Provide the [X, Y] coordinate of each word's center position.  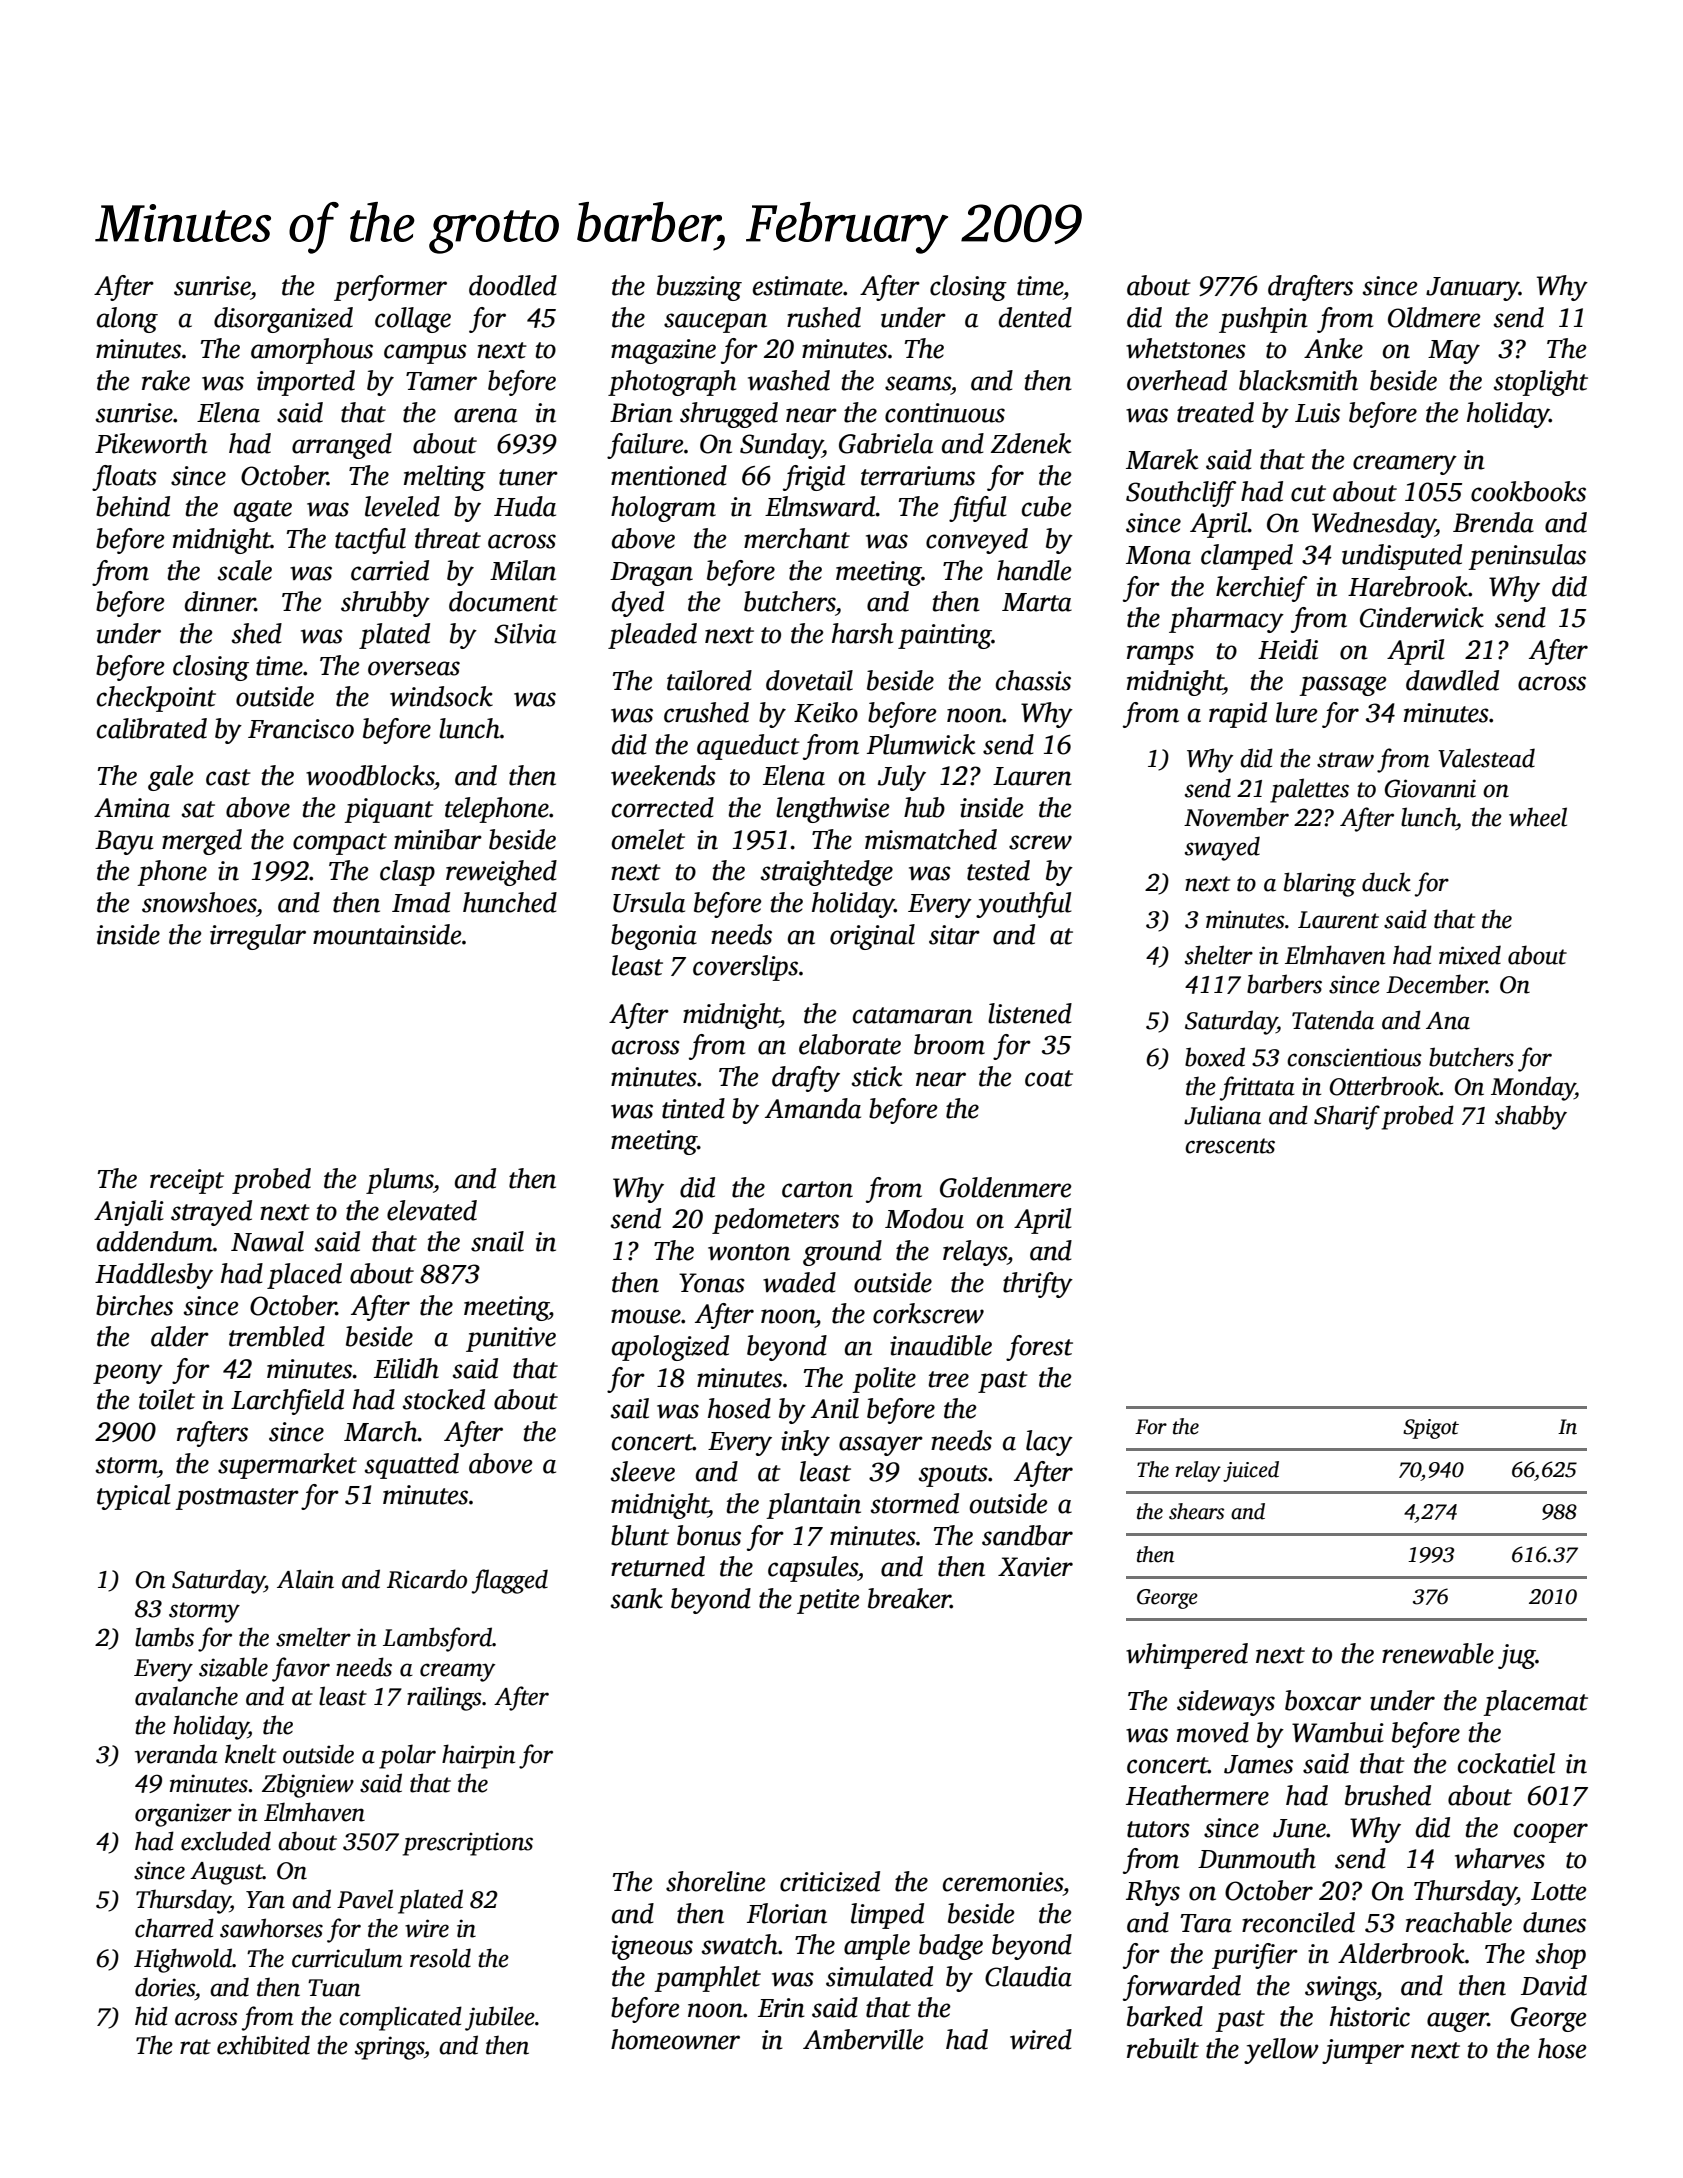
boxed [1215, 1057]
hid [151, 2016]
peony [128, 1374]
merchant [797, 538]
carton [817, 1189]
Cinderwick [1422, 617]
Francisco [301, 729]
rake [166, 380]
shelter [1219, 955]
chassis [1033, 680]
